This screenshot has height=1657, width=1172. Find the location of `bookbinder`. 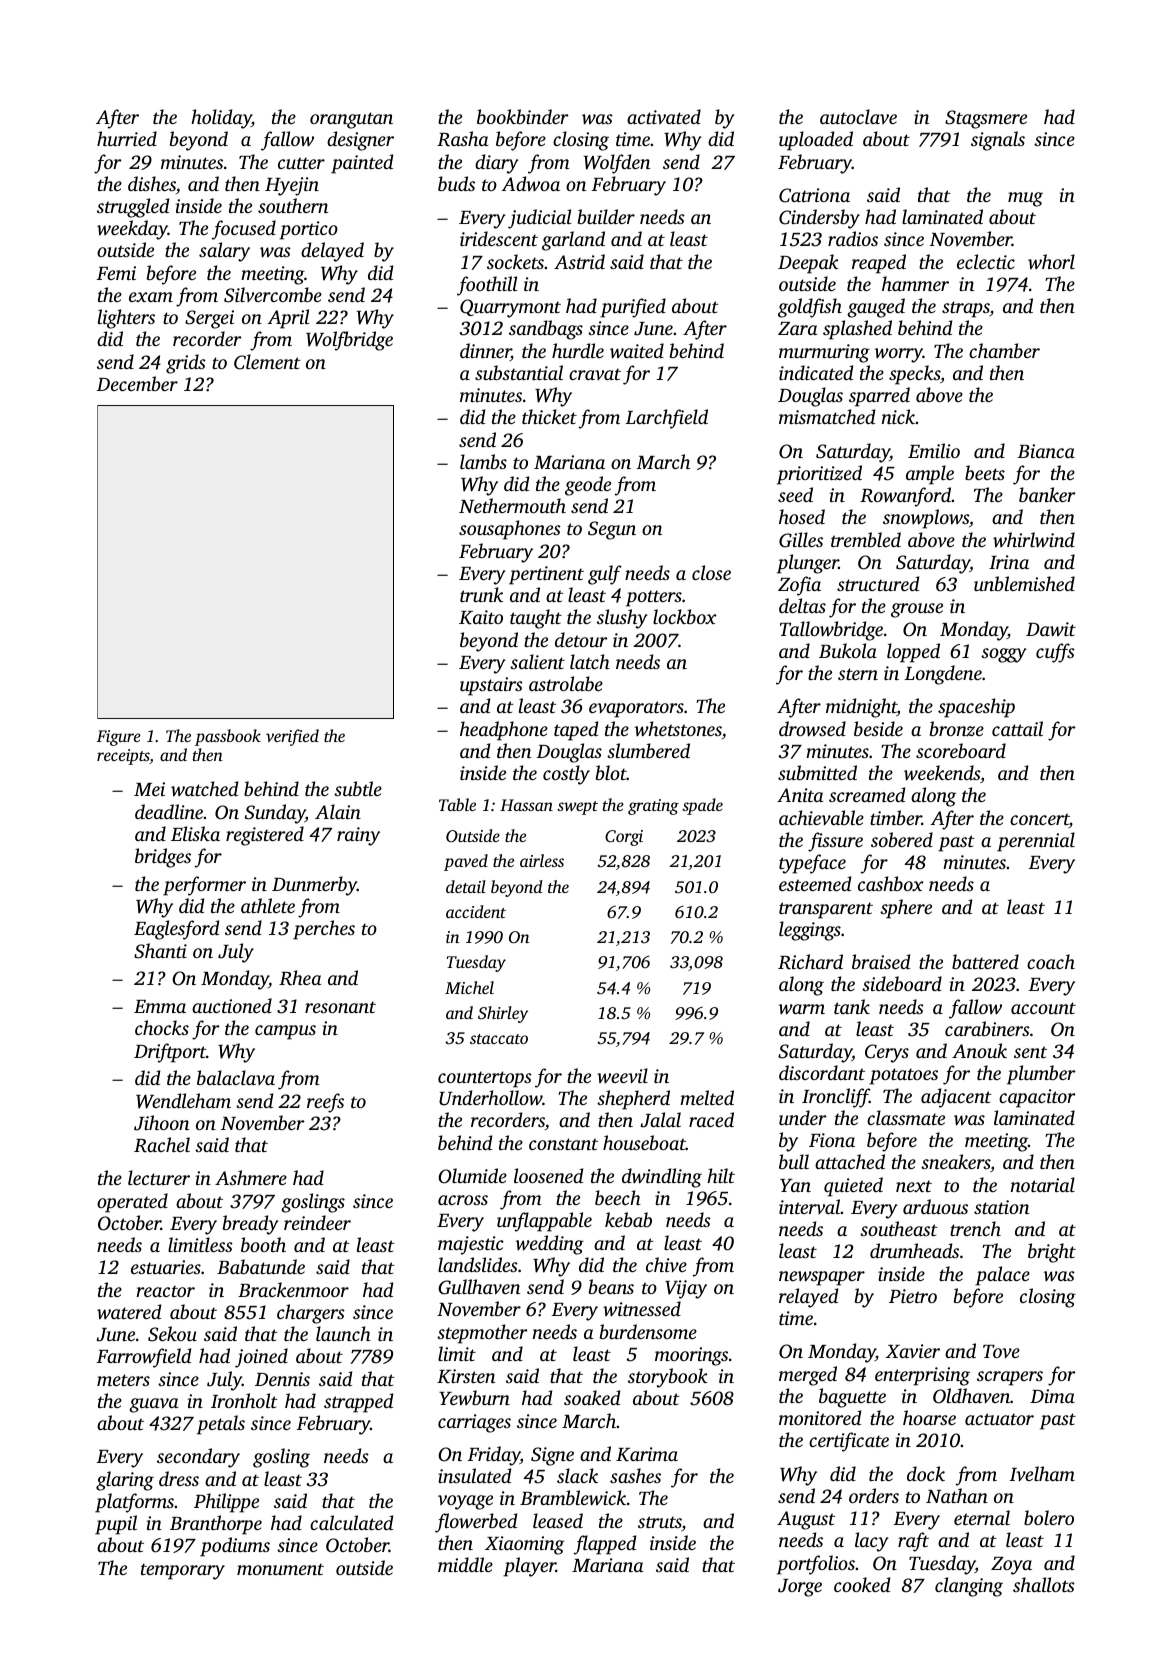

bookbinder is located at coordinates (523, 116).
